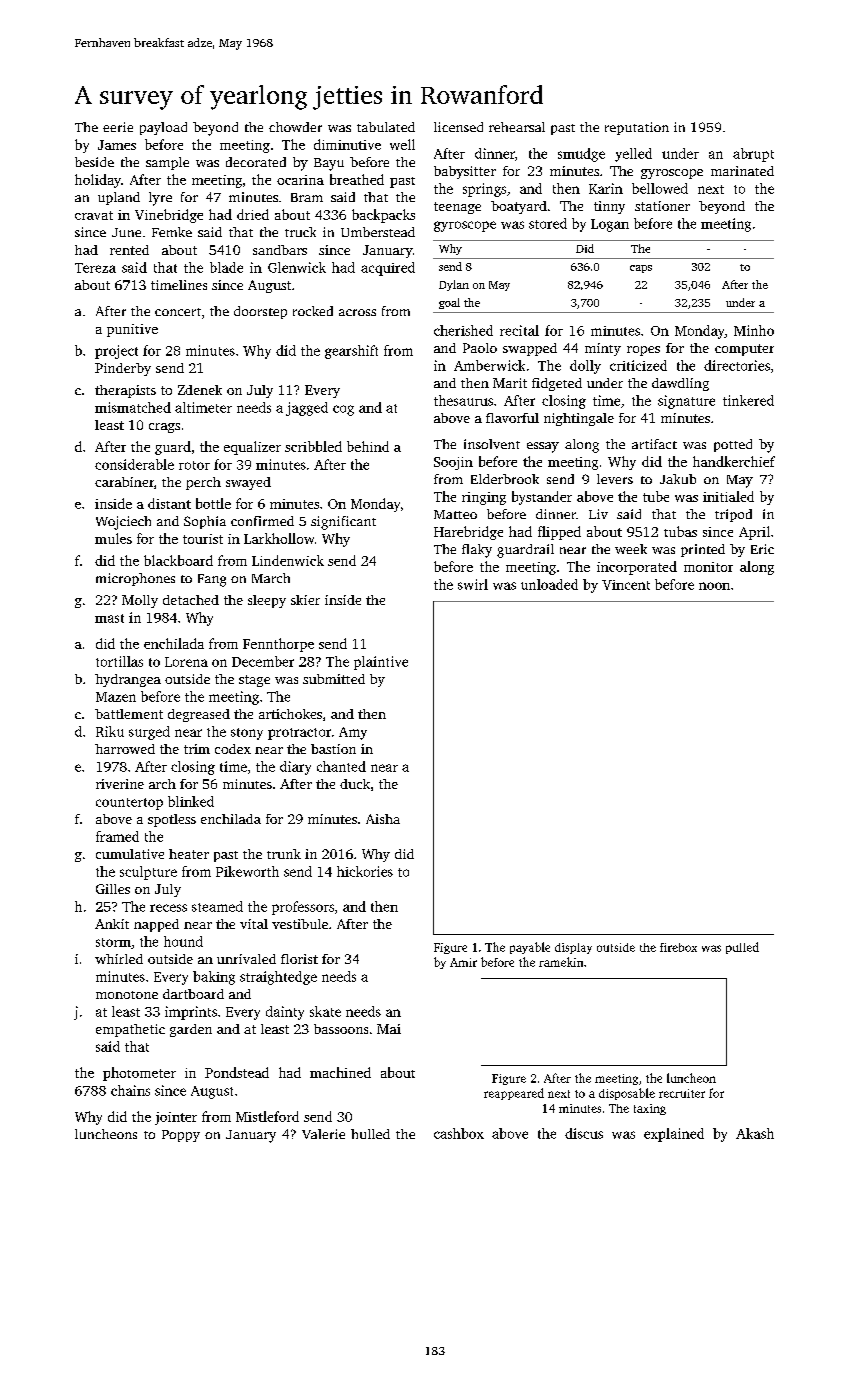 The image size is (849, 1400). Describe the element at coordinates (125, 749) in the screenshot. I see `harrowed` at that location.
